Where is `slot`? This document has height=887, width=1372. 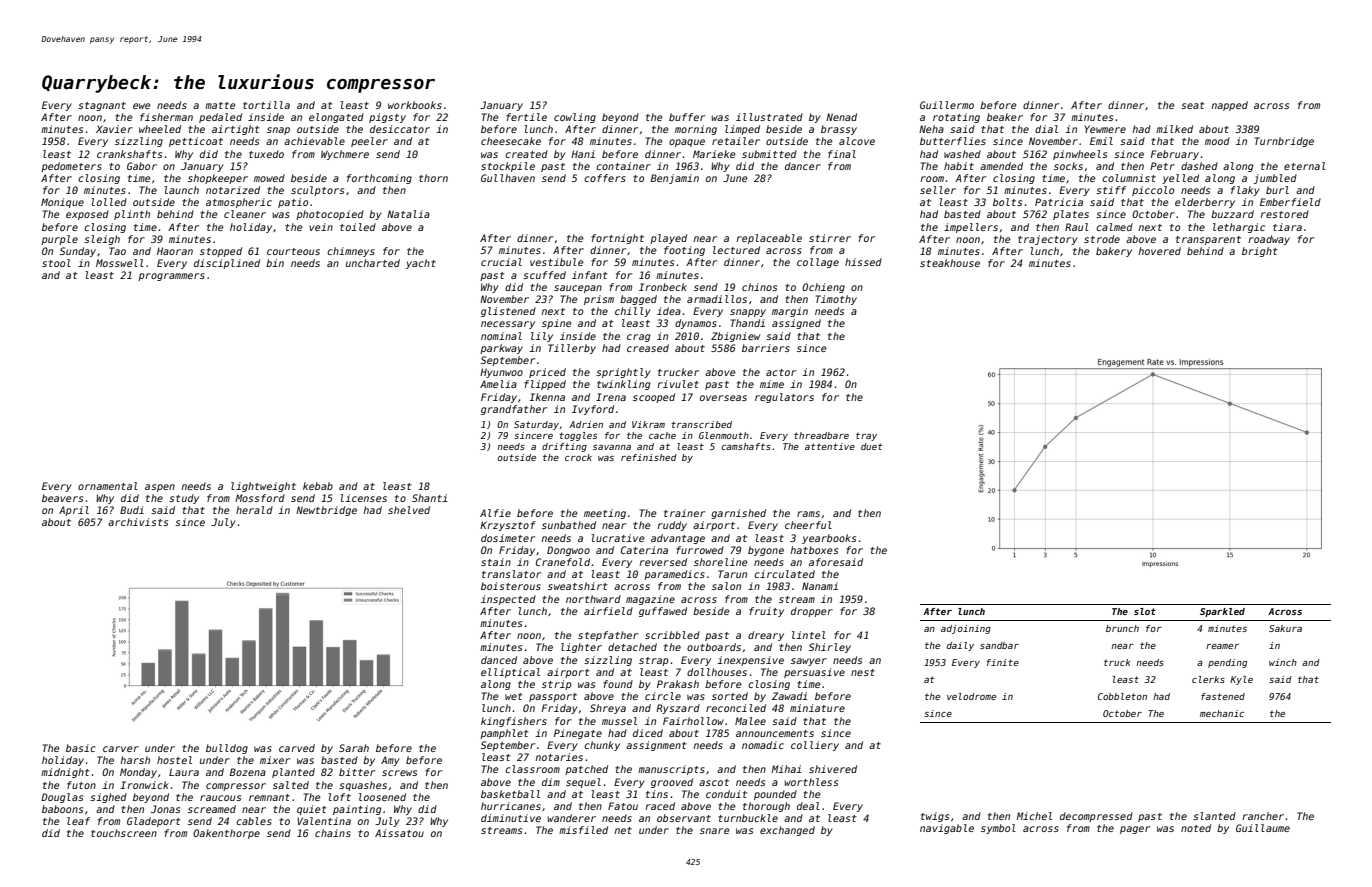 slot is located at coordinates (1145, 611).
